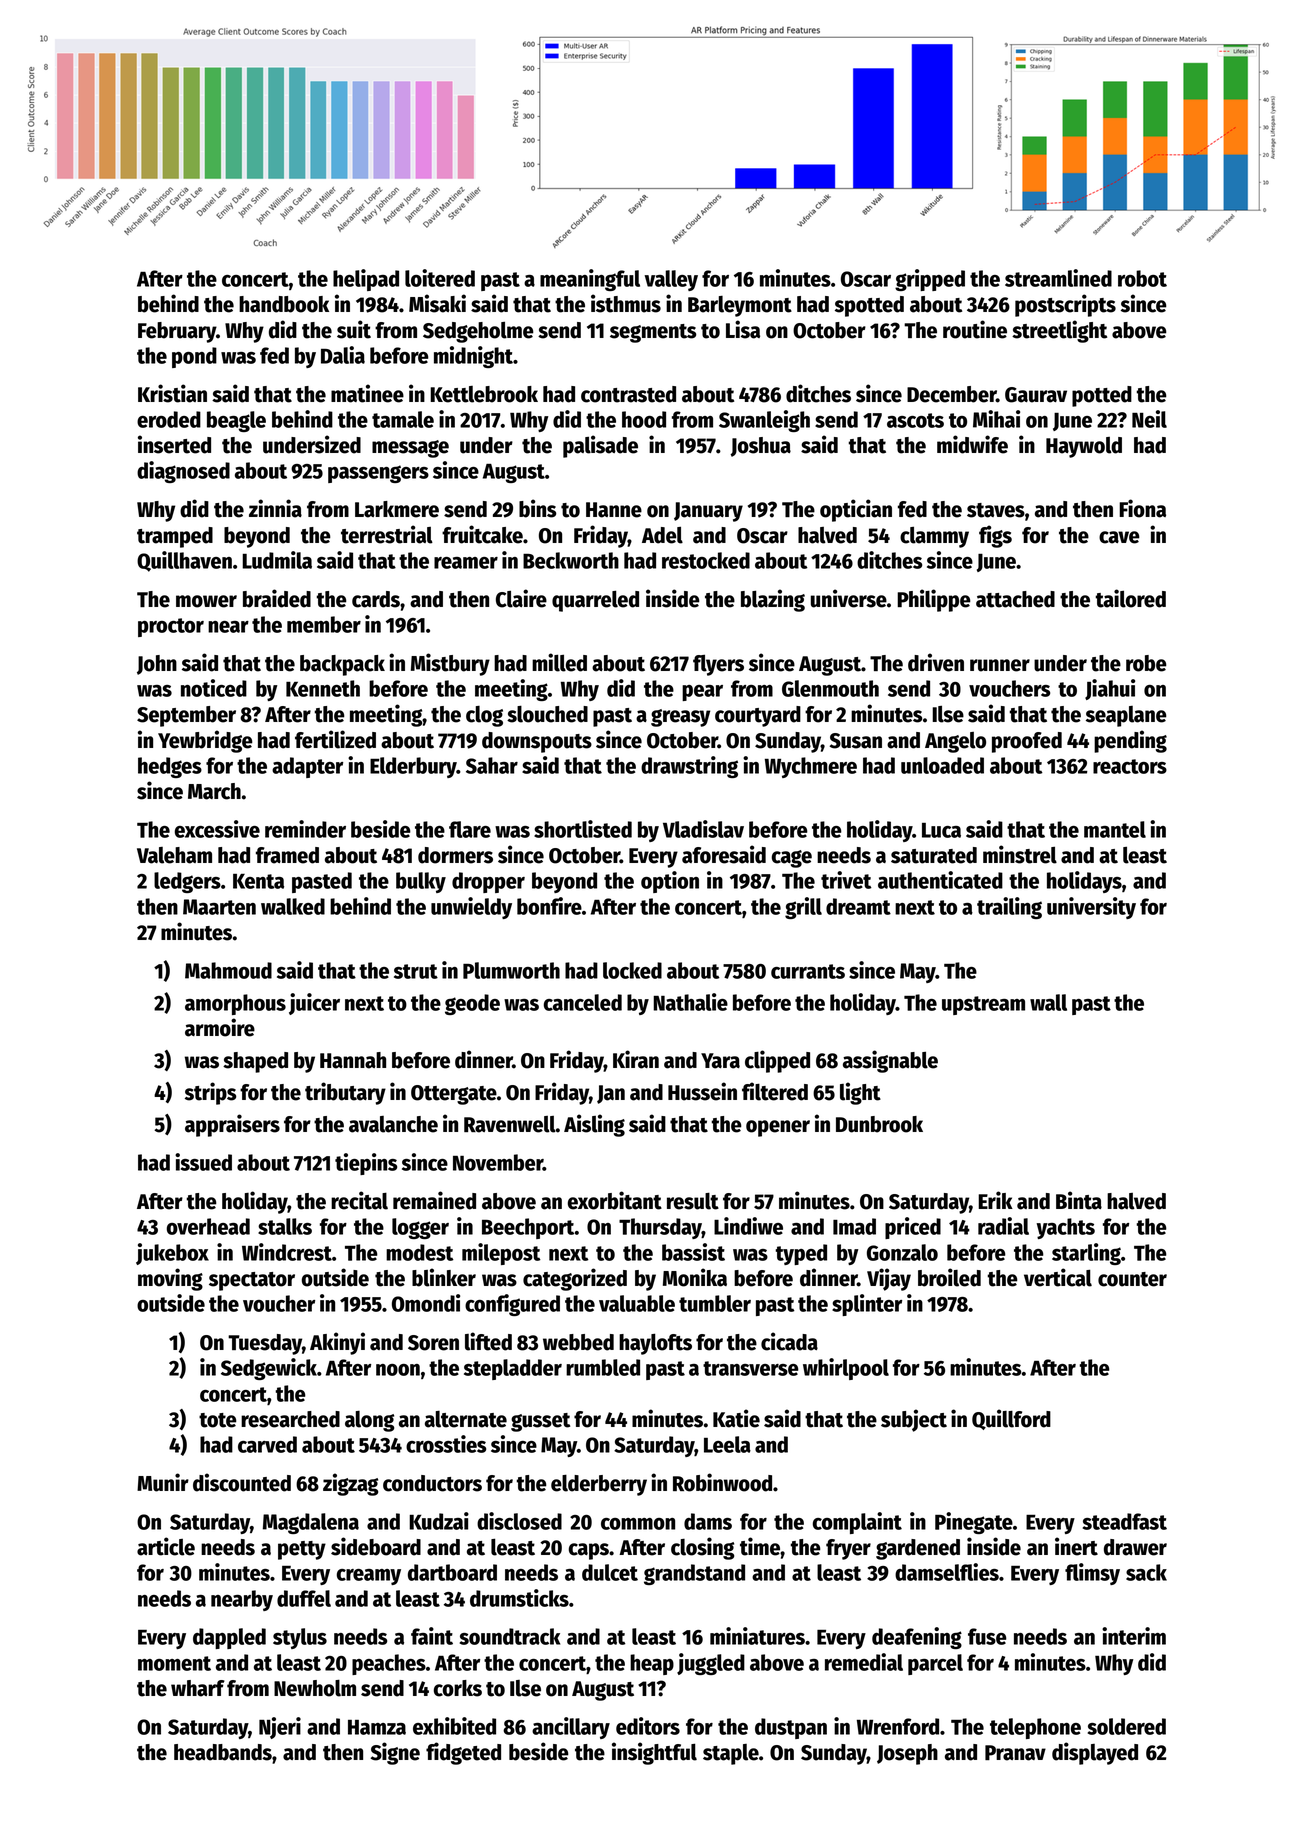 This page has height=1844, width=1304. What do you see at coordinates (223, 1752) in the page?
I see `headbands` at bounding box center [223, 1752].
